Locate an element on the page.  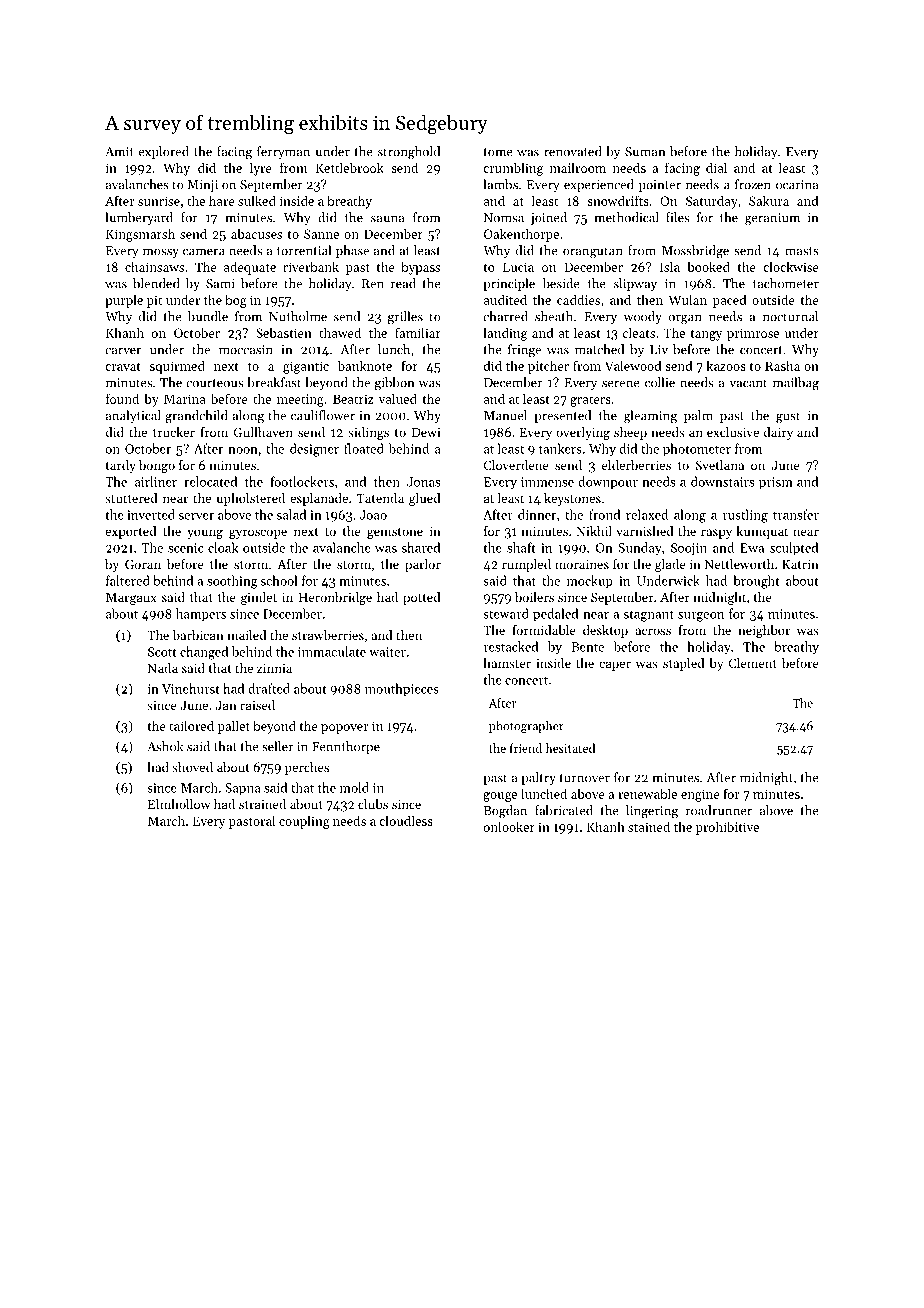
transfer is located at coordinates (796, 514).
